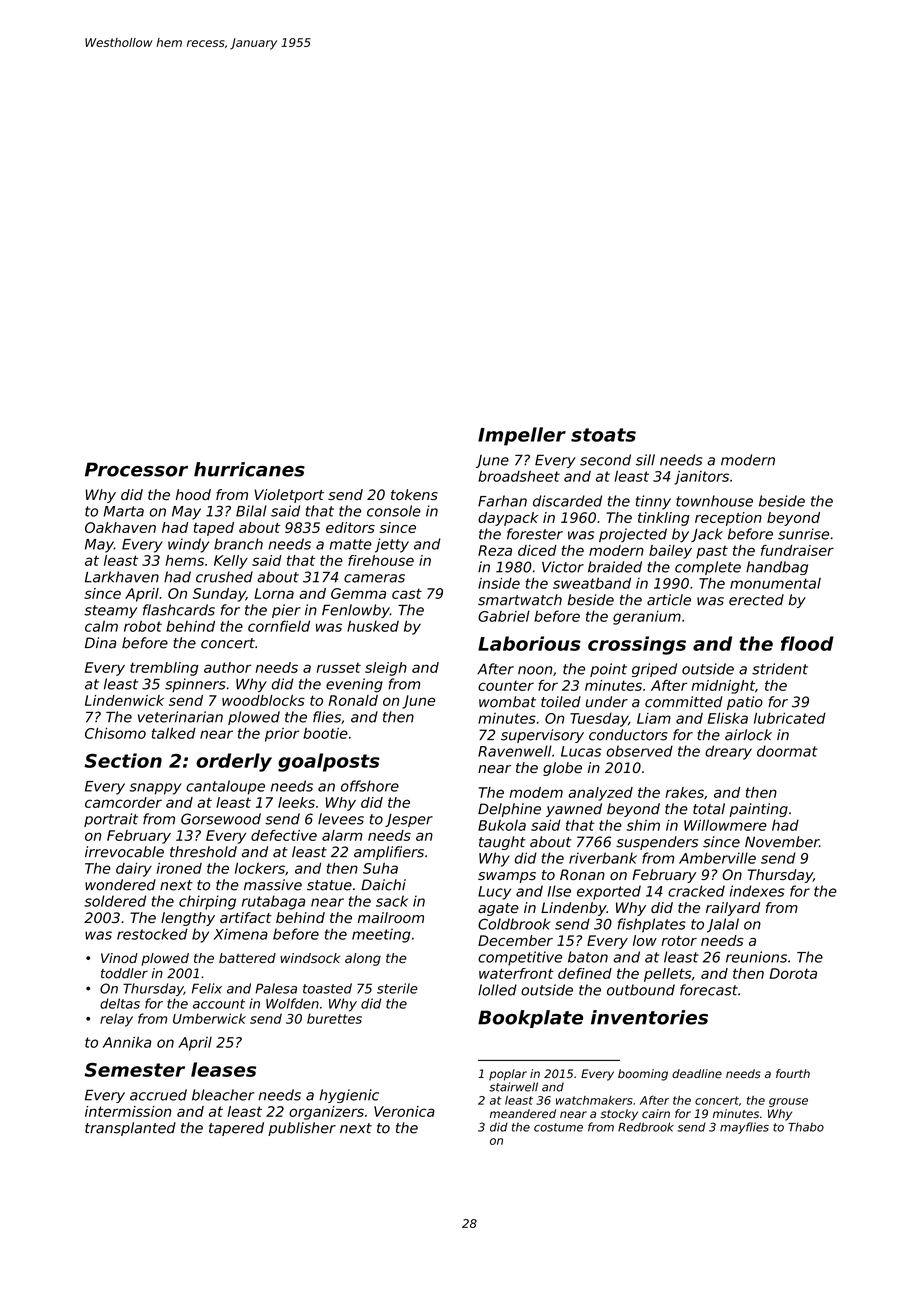  Describe the element at coordinates (414, 495) in the image. I see `tokens` at that location.
